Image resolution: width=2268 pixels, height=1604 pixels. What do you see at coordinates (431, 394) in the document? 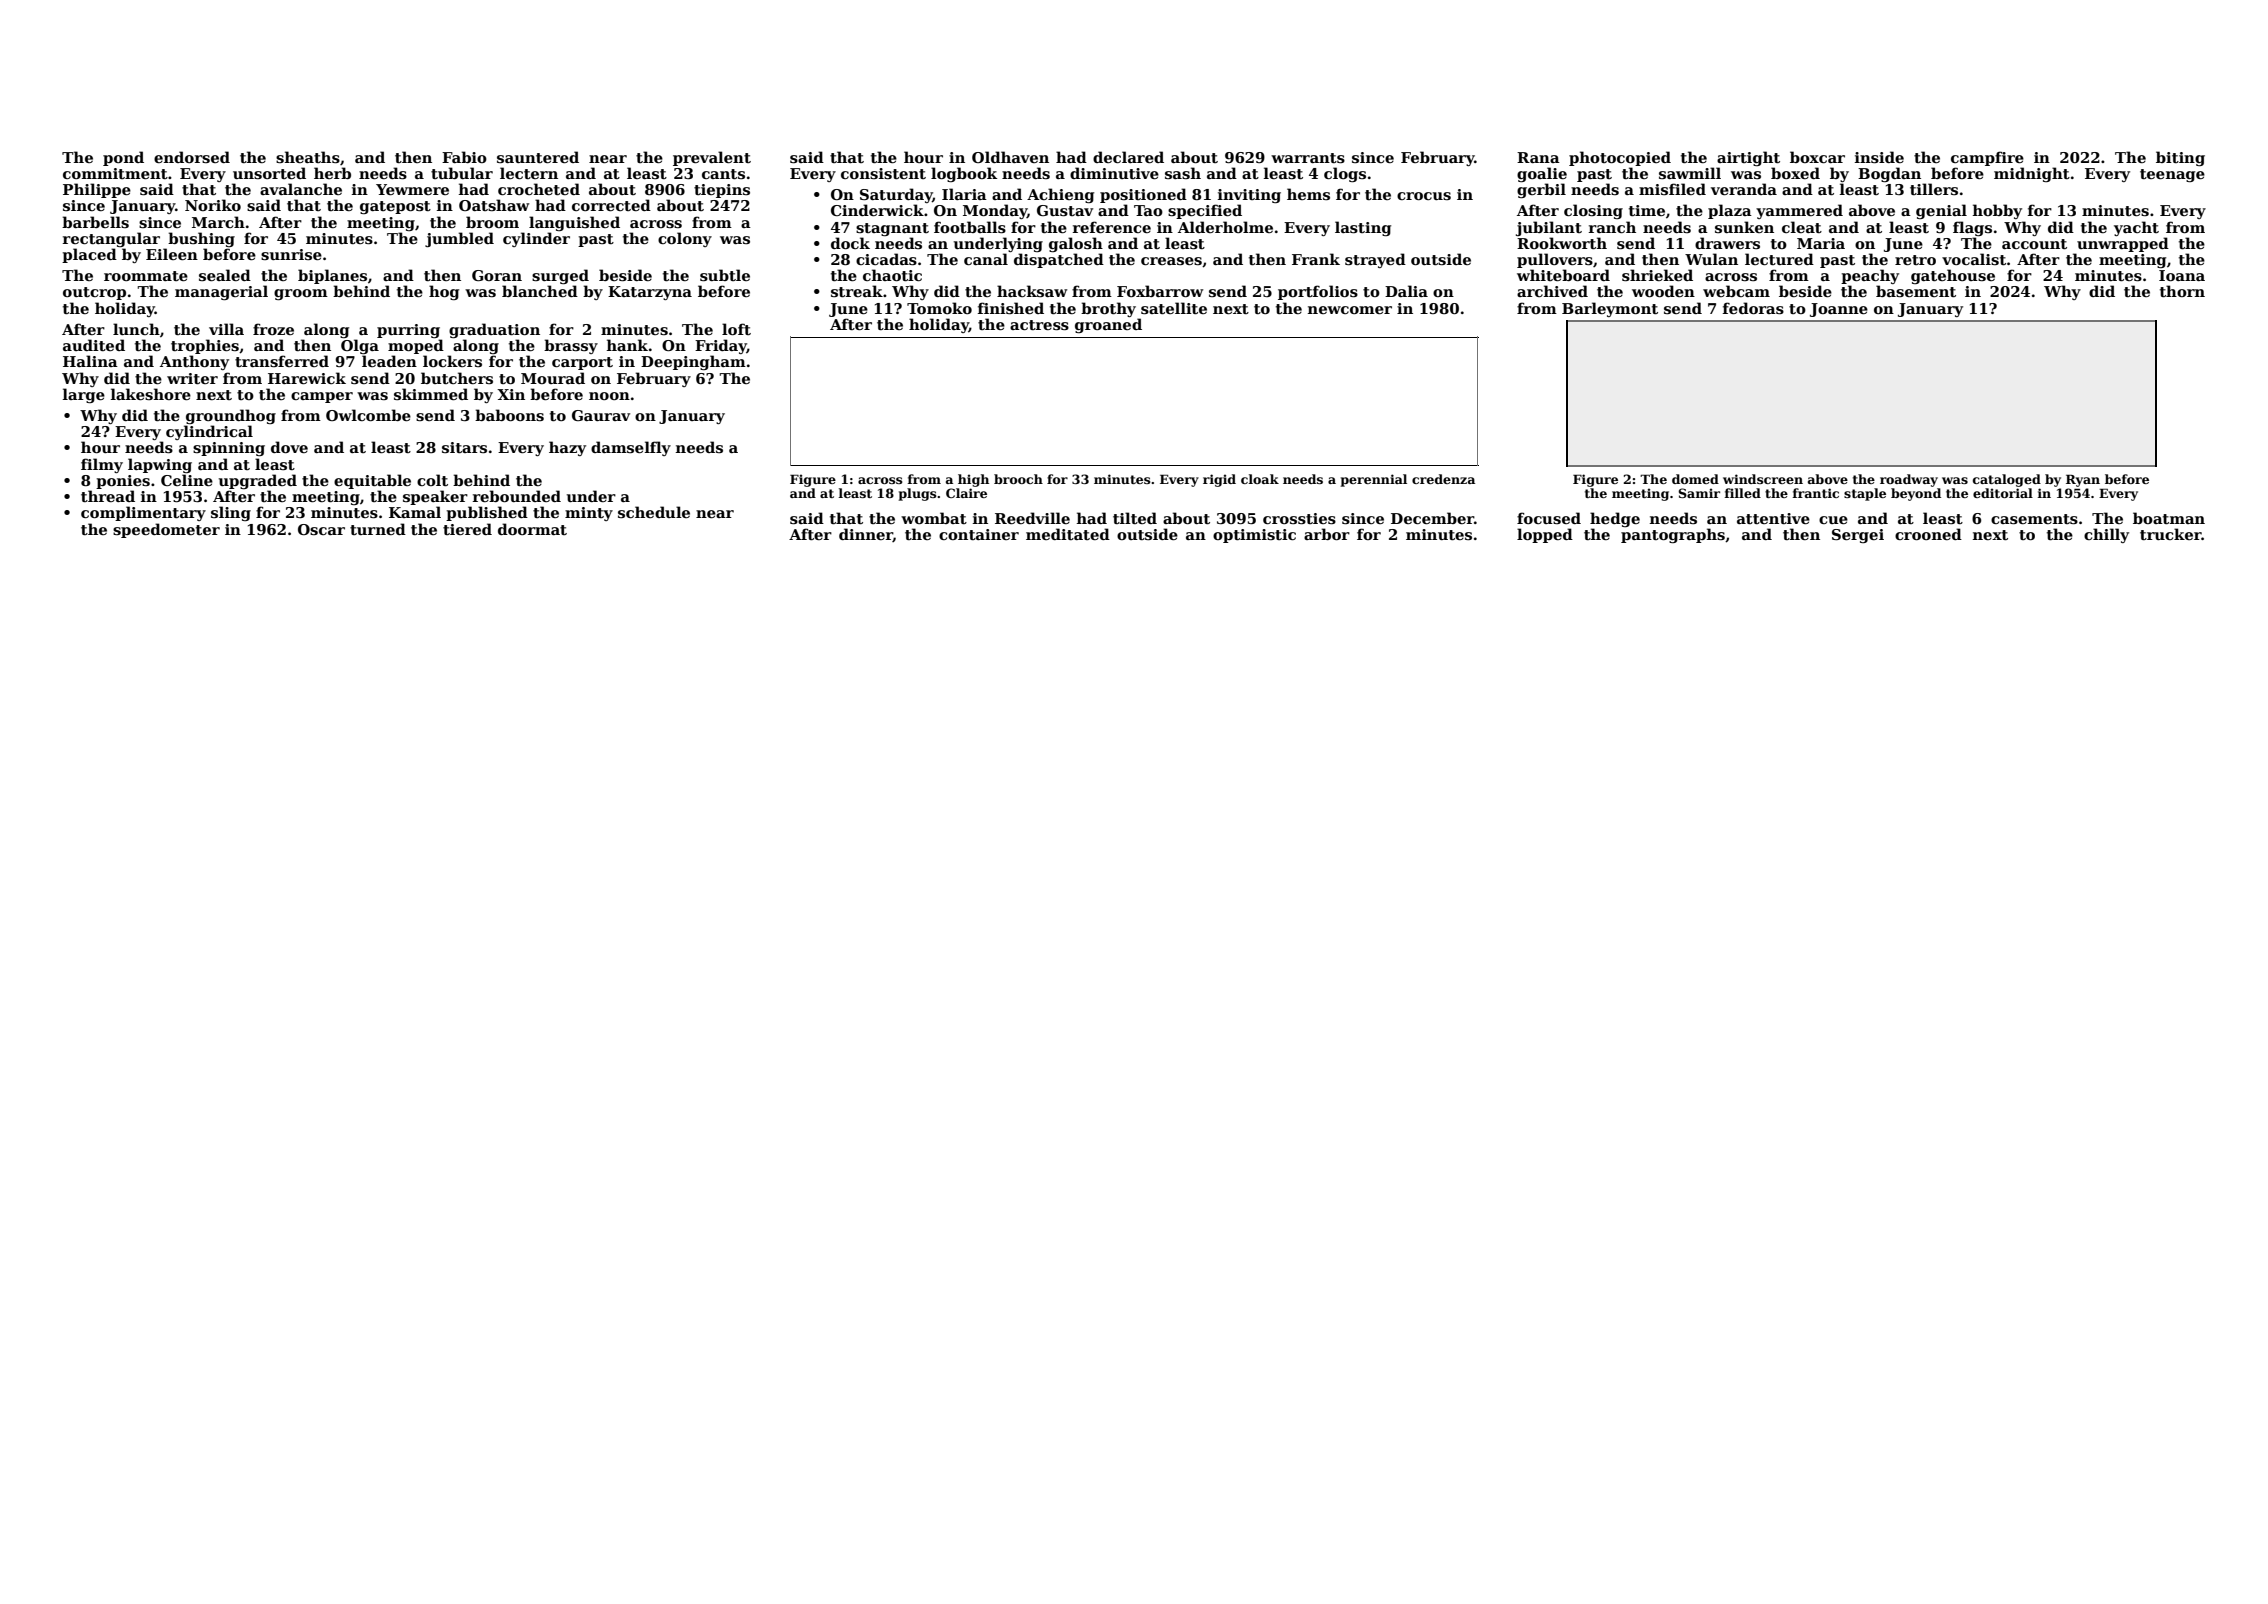
I see `skimmed` at bounding box center [431, 394].
